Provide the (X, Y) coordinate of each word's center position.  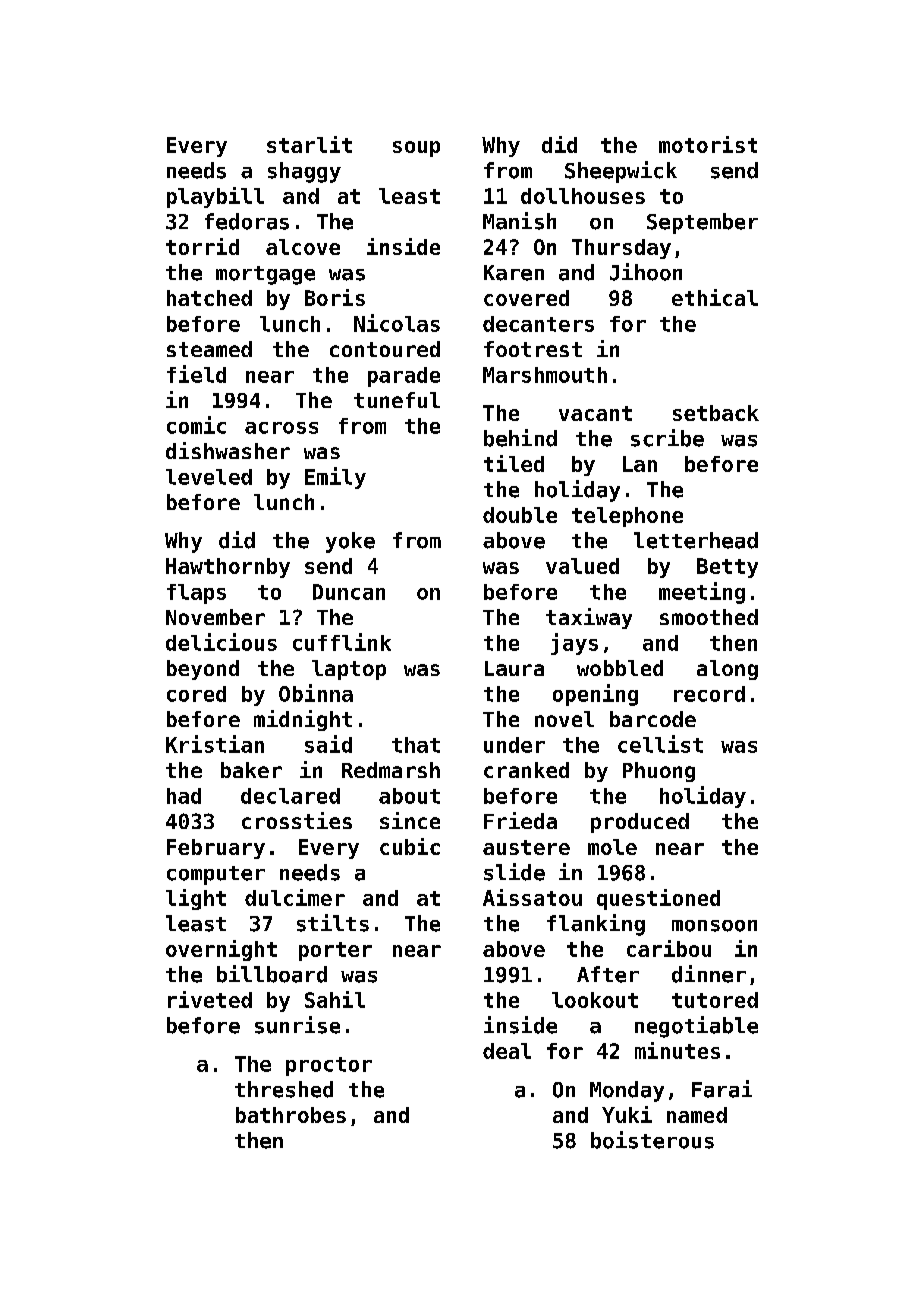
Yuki (627, 1114)
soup (416, 149)
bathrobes (291, 1115)
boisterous (652, 1140)
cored (196, 694)
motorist (708, 144)
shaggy (304, 172)
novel (564, 719)
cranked (526, 770)
